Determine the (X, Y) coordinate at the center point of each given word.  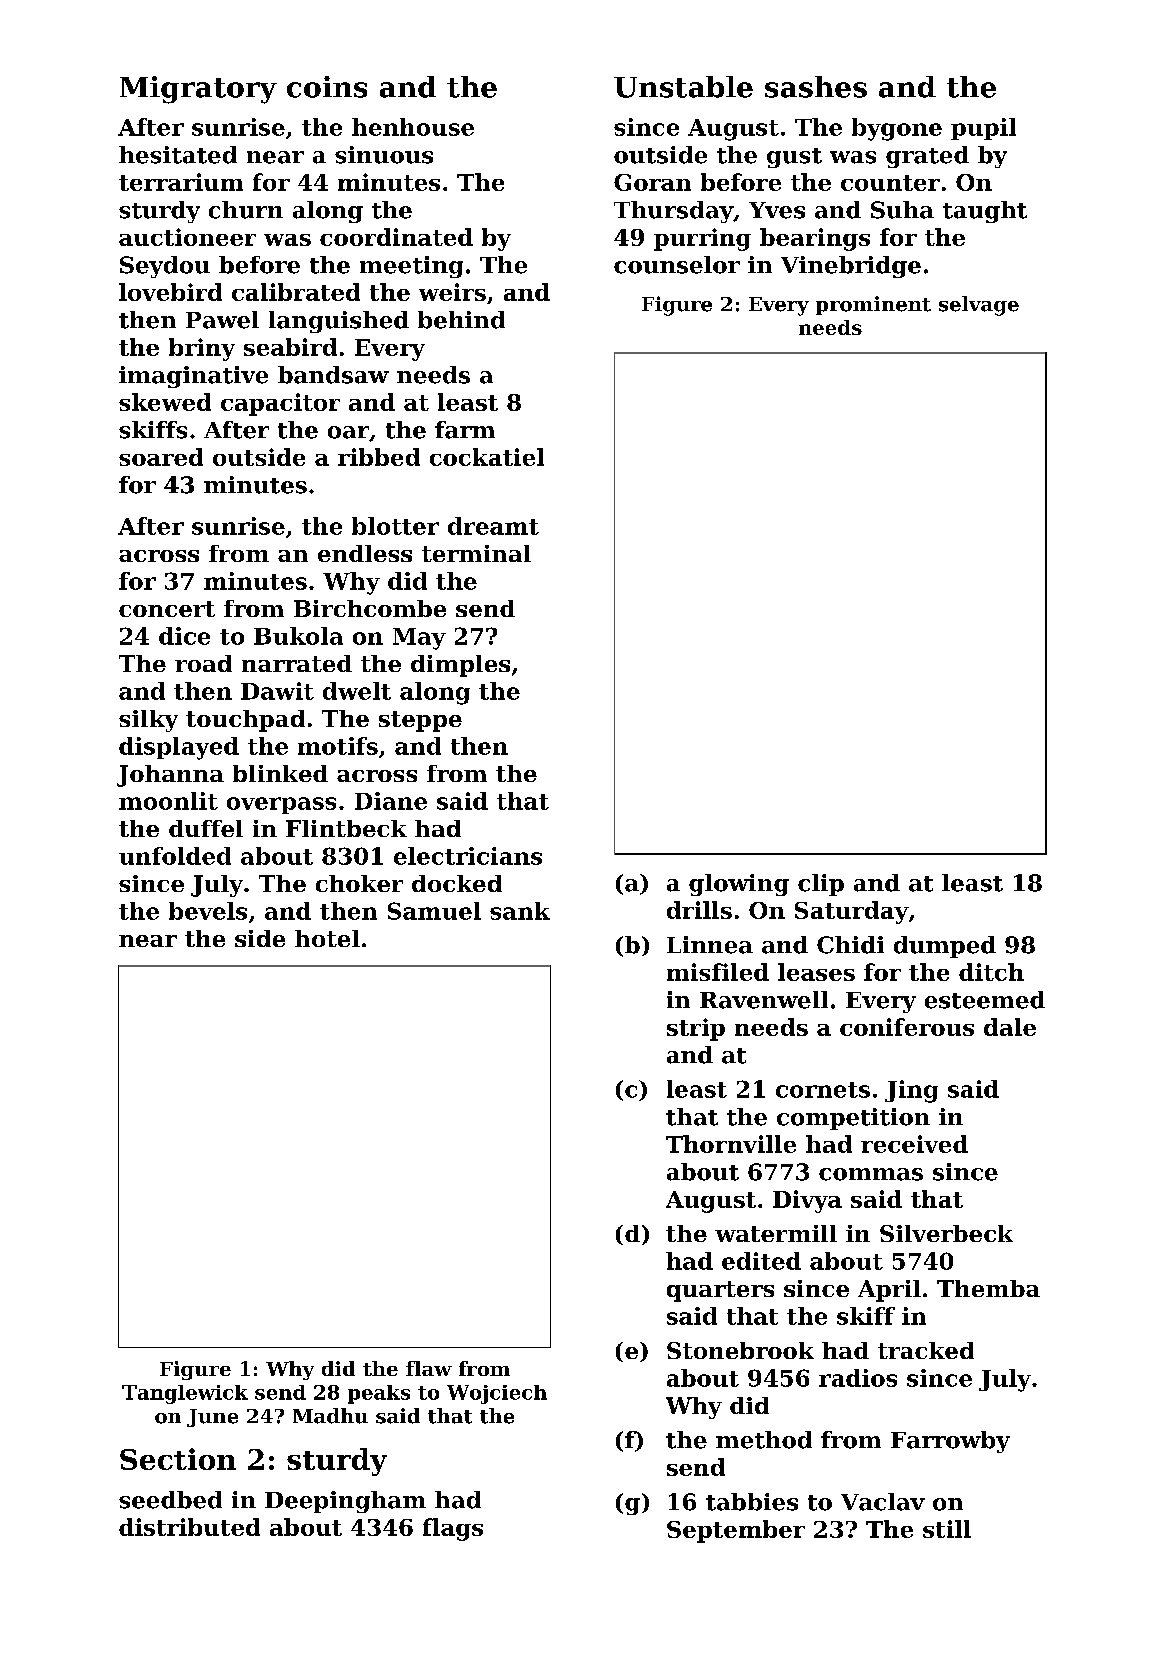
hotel (327, 938)
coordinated (396, 237)
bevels (208, 911)
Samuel (434, 911)
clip (821, 885)
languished (339, 322)
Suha (902, 210)
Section (178, 1459)
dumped (945, 947)
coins (327, 87)
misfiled (718, 972)
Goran (652, 182)
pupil (983, 129)
